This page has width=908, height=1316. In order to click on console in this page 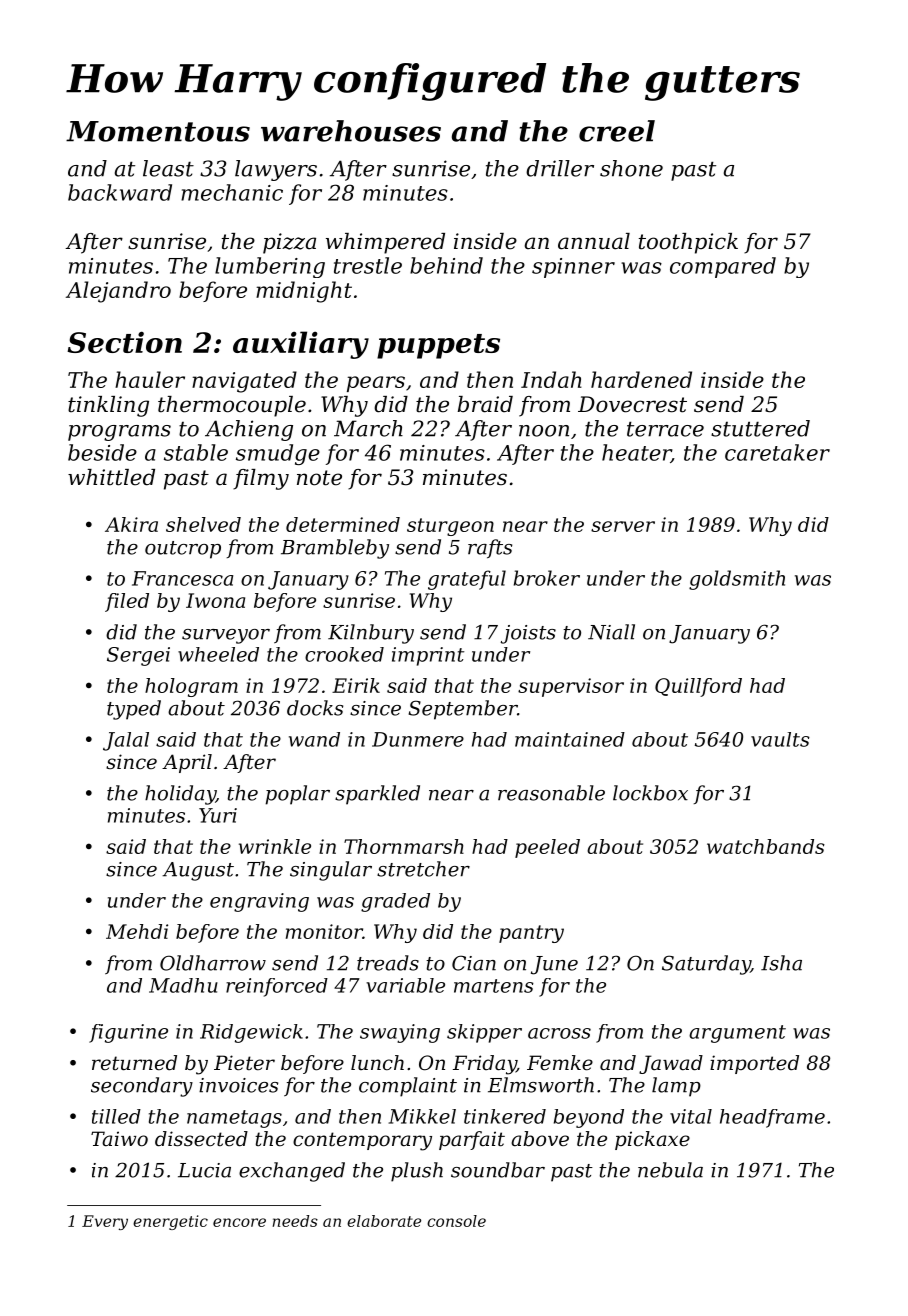, I will do `click(456, 1221)`.
